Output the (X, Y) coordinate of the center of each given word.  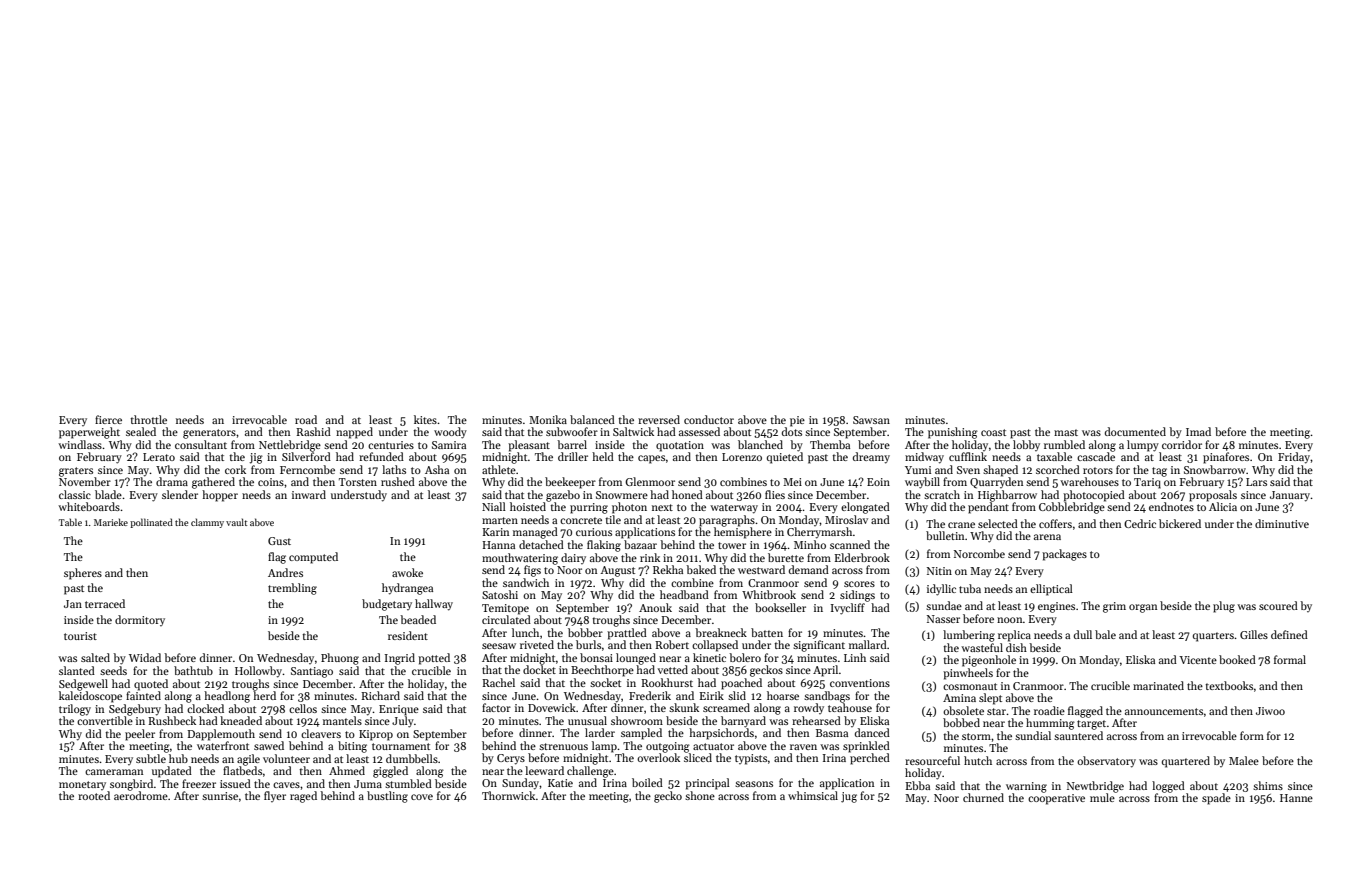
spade (1216, 799)
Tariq (1147, 483)
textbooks (1229, 685)
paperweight (89, 433)
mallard (868, 644)
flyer (275, 796)
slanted (77, 670)
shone (700, 795)
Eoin (878, 482)
